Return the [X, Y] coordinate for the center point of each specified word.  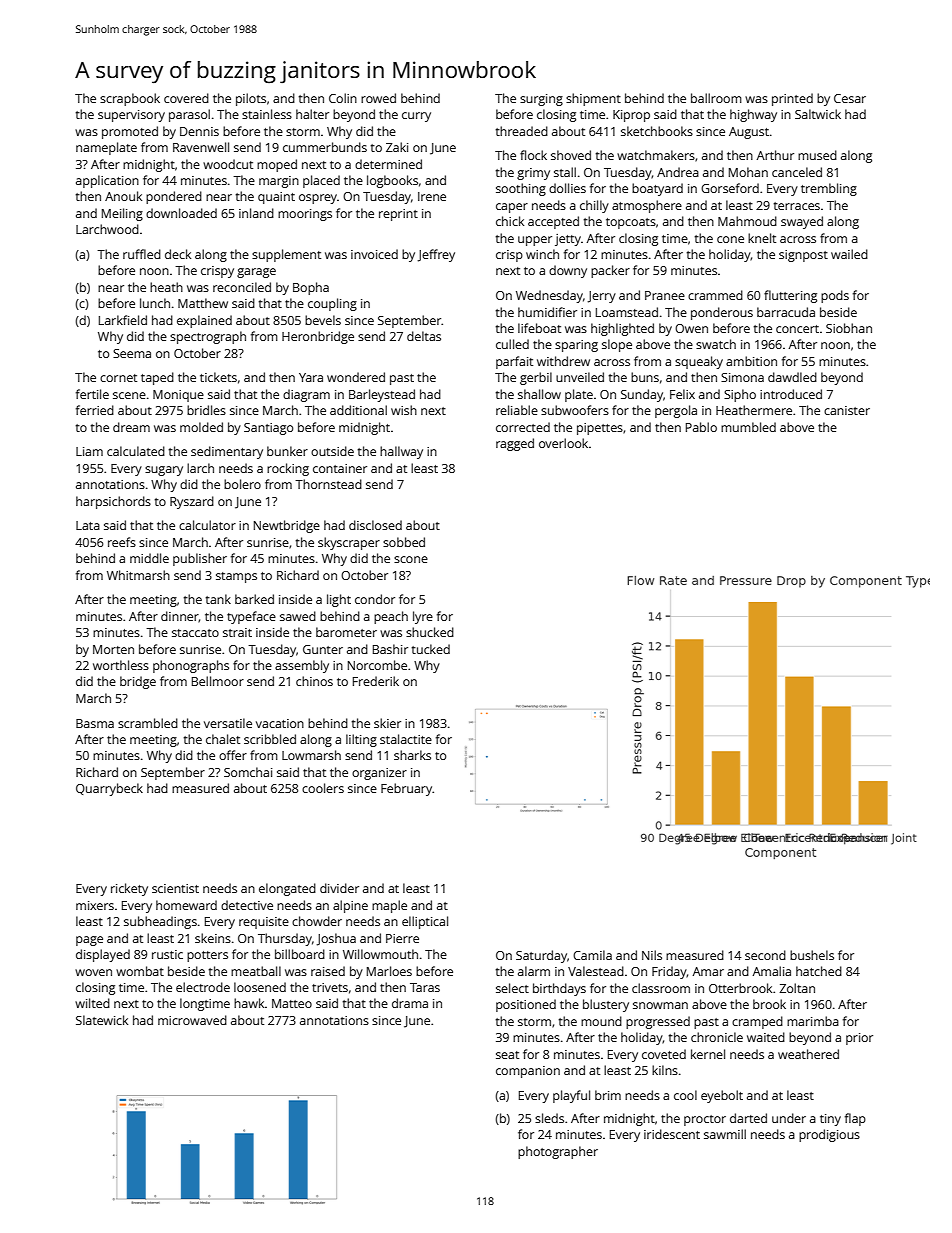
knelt [762, 238]
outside [332, 451]
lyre [423, 617]
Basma [95, 723]
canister [847, 410]
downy [568, 271]
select [512, 988]
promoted [130, 132]
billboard [300, 954]
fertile [92, 394]
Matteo [292, 1003]
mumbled [748, 427]
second [765, 955]
